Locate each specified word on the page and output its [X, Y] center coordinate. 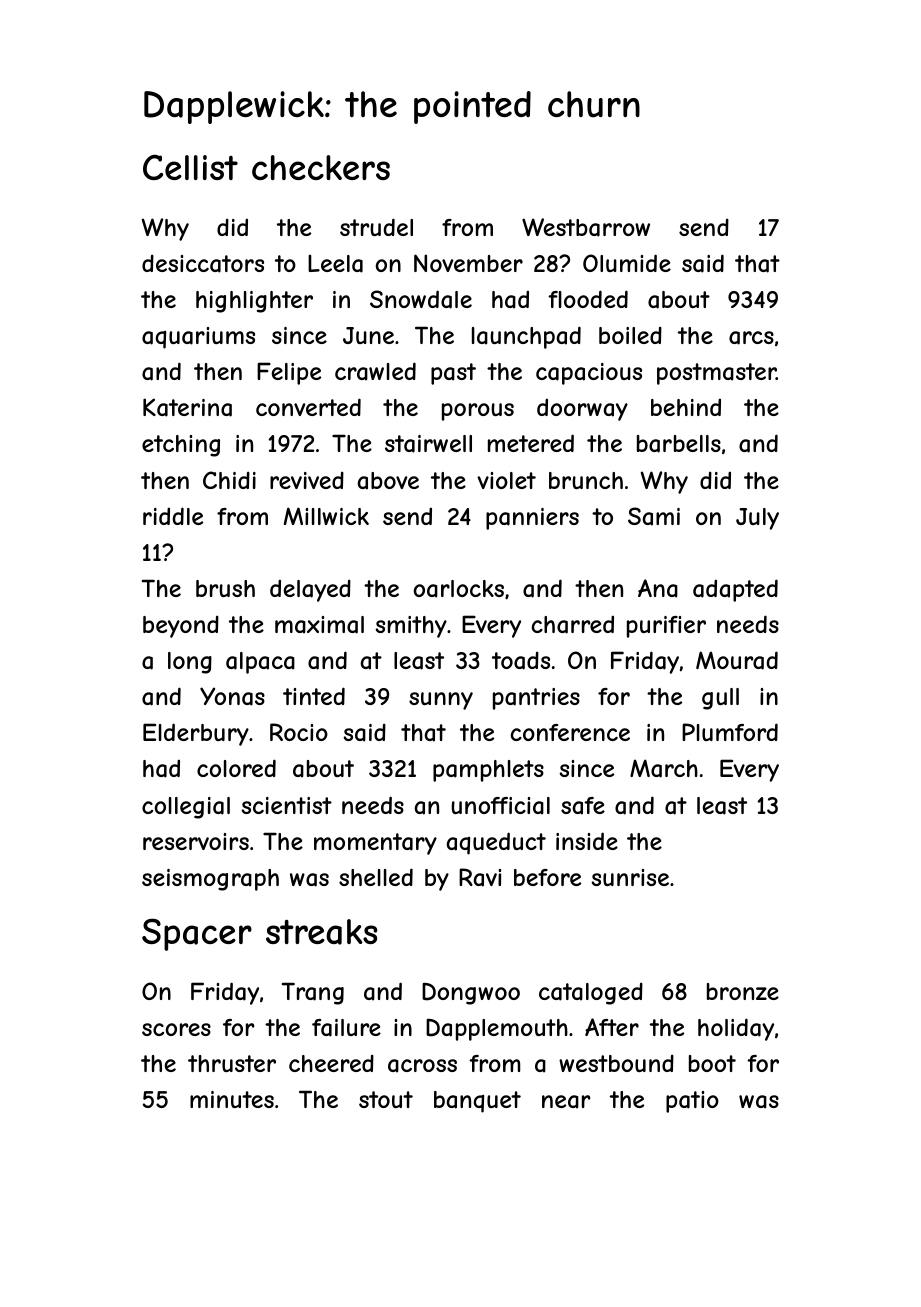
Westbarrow [586, 227]
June [368, 335]
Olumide [627, 263]
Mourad [737, 660]
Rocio [299, 732]
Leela [335, 263]
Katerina [187, 407]
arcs [751, 338]
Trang [313, 993]
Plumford [730, 732]
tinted [314, 696]
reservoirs [196, 841]
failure [346, 1028]
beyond [181, 627]
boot [712, 1063]
